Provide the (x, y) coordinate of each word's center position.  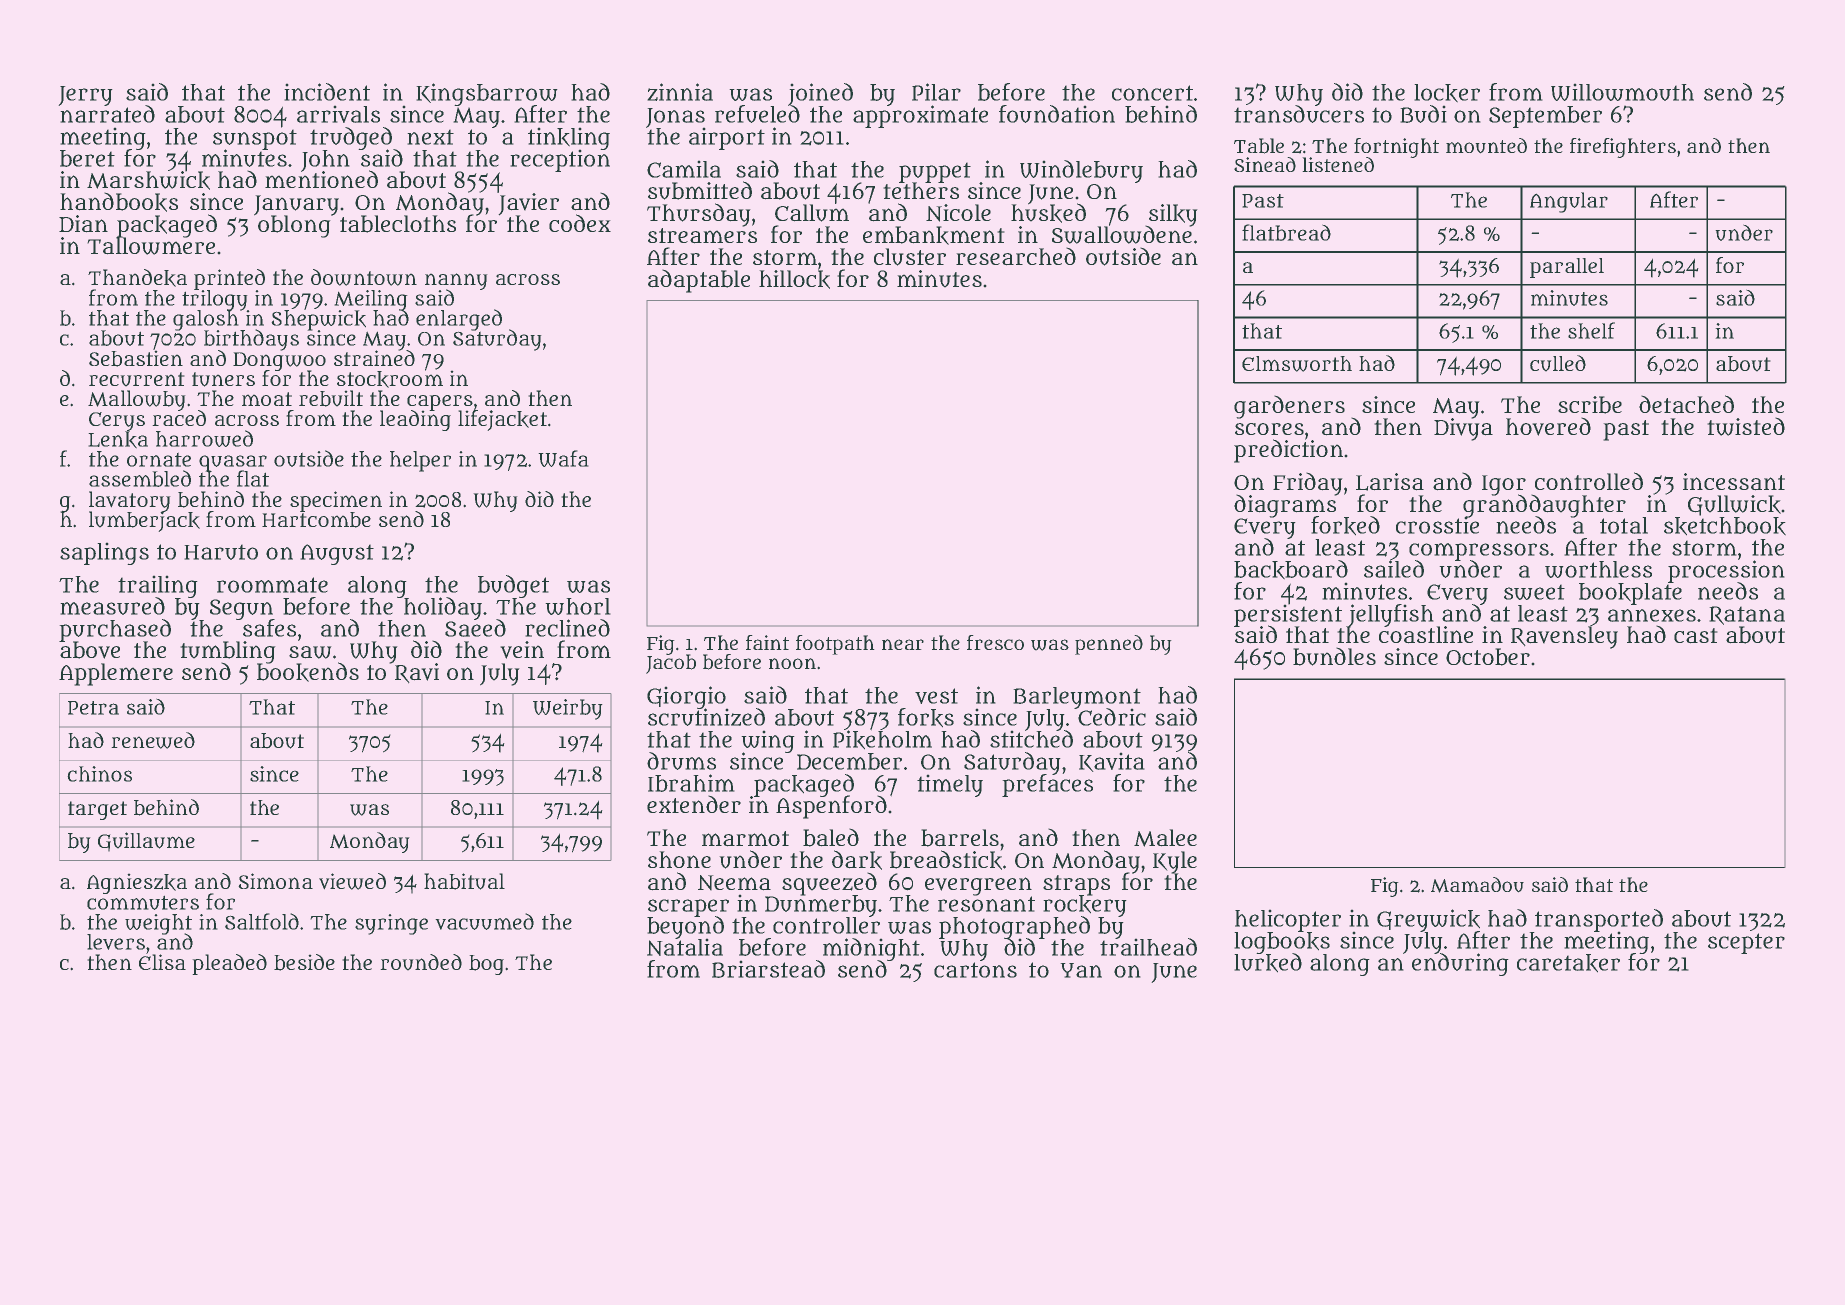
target (97, 810)
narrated (107, 114)
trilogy (215, 300)
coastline (1426, 635)
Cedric (1112, 717)
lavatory (130, 501)
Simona (275, 881)
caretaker (1568, 963)
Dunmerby (821, 906)
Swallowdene (1122, 235)
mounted (1486, 146)
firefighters (1623, 148)
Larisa (1390, 482)
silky (1173, 215)
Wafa (563, 458)
